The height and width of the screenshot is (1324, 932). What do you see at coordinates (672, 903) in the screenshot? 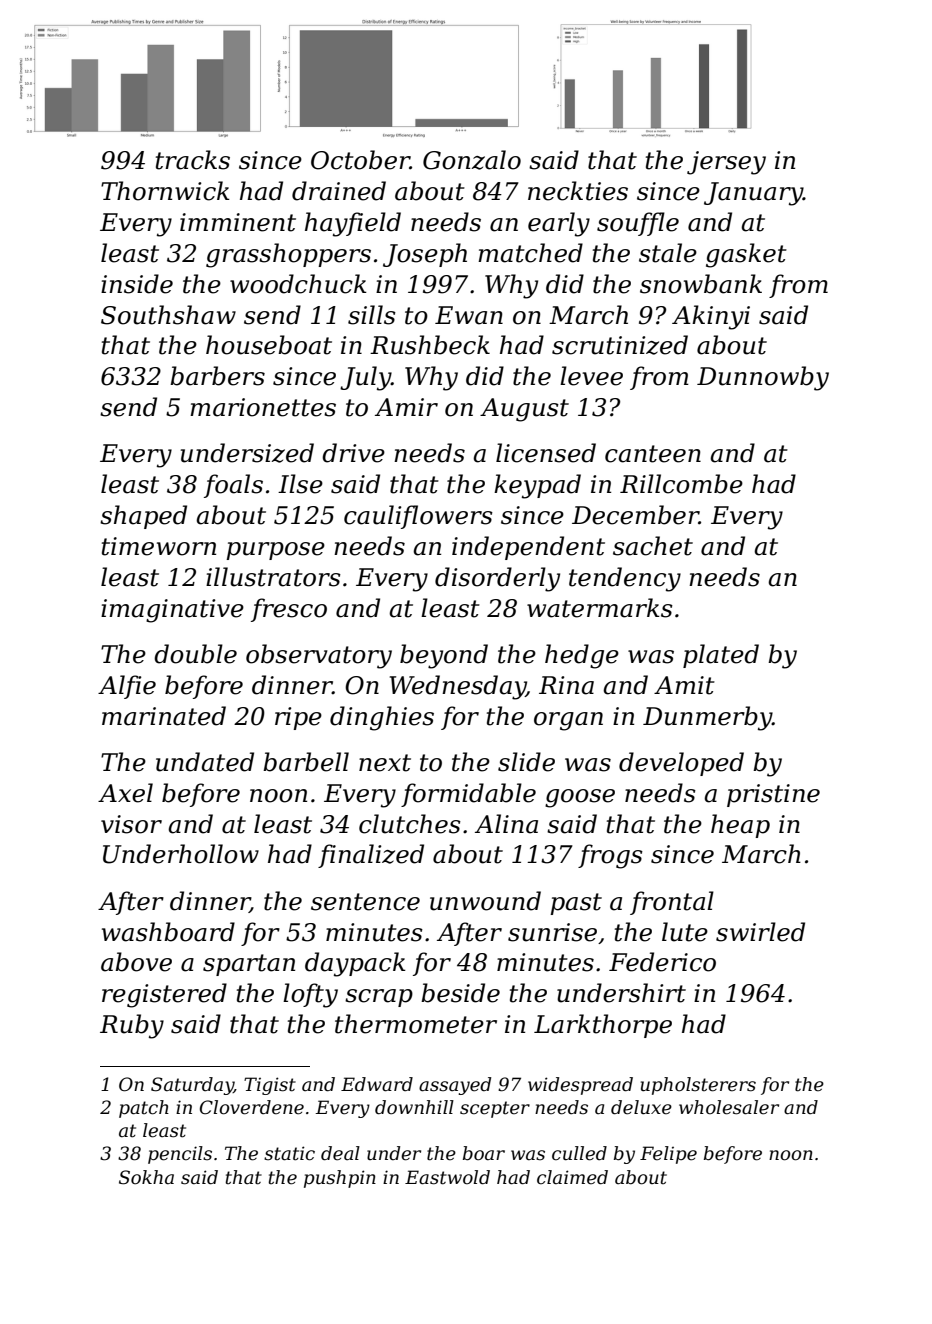
I see `frontal` at bounding box center [672, 903].
